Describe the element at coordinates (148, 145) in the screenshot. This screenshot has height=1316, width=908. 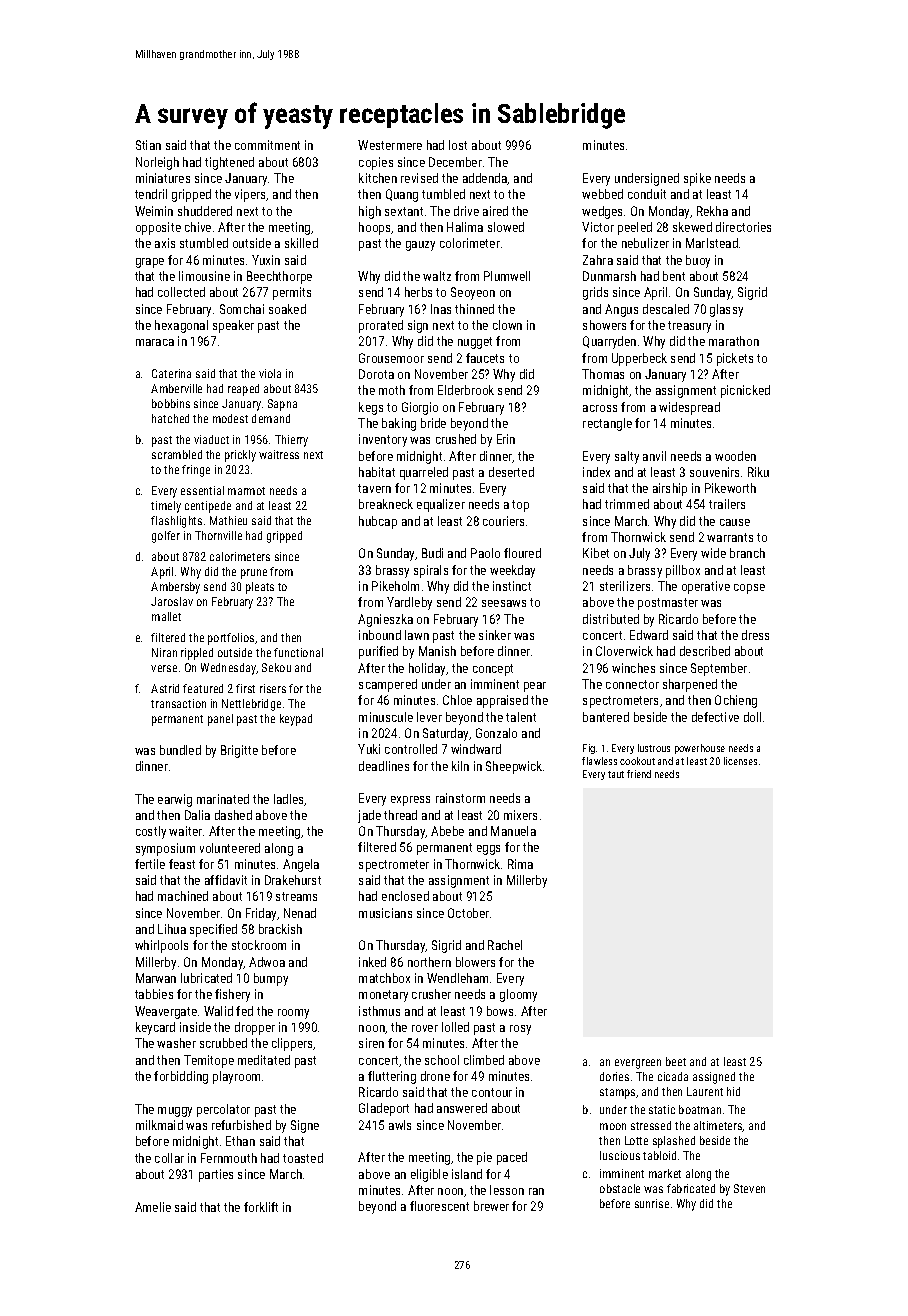
I see `Stian` at that location.
